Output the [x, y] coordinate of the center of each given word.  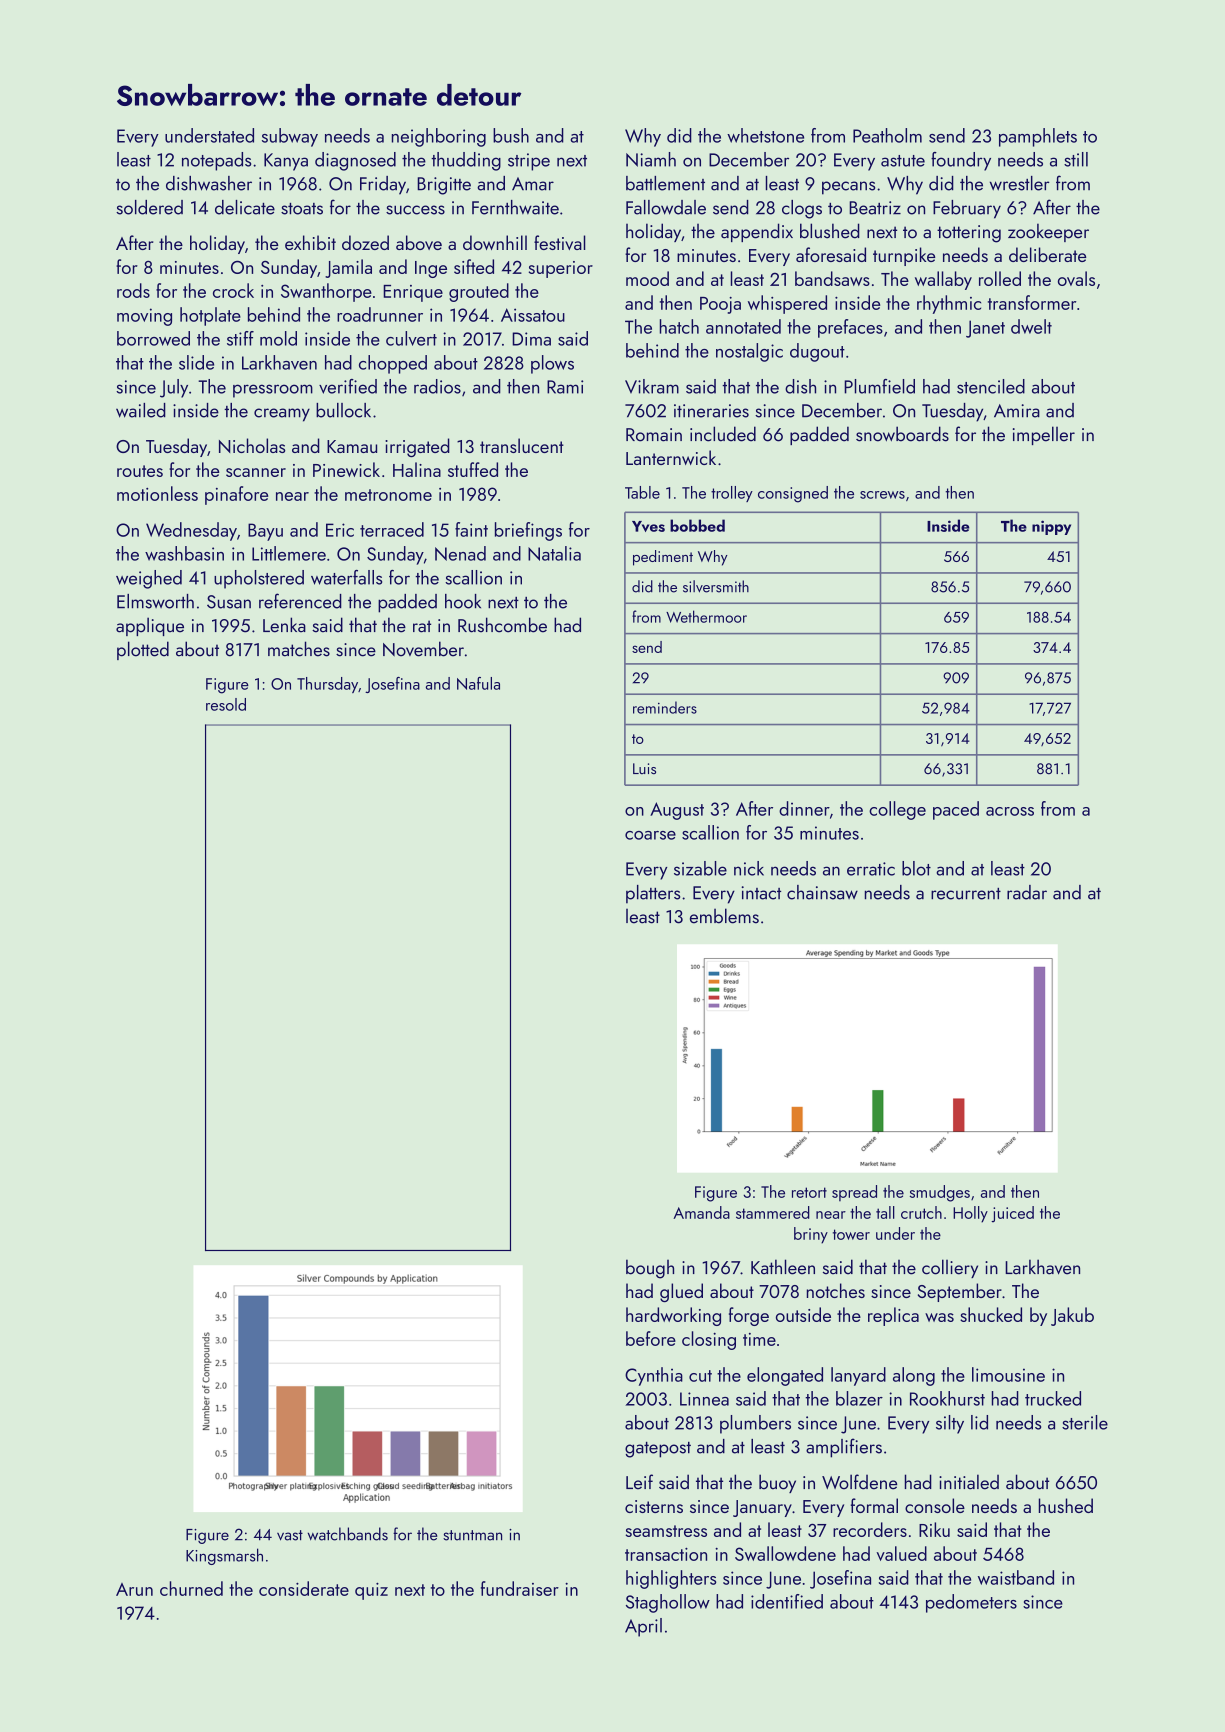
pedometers [971, 1603]
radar [1027, 892]
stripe [529, 162]
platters [653, 894]
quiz [371, 1591]
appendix [757, 232]
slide [196, 362]
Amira [1017, 411]
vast [290, 1535]
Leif [639, 1482]
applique [150, 626]
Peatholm [887, 135]
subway [290, 137]
